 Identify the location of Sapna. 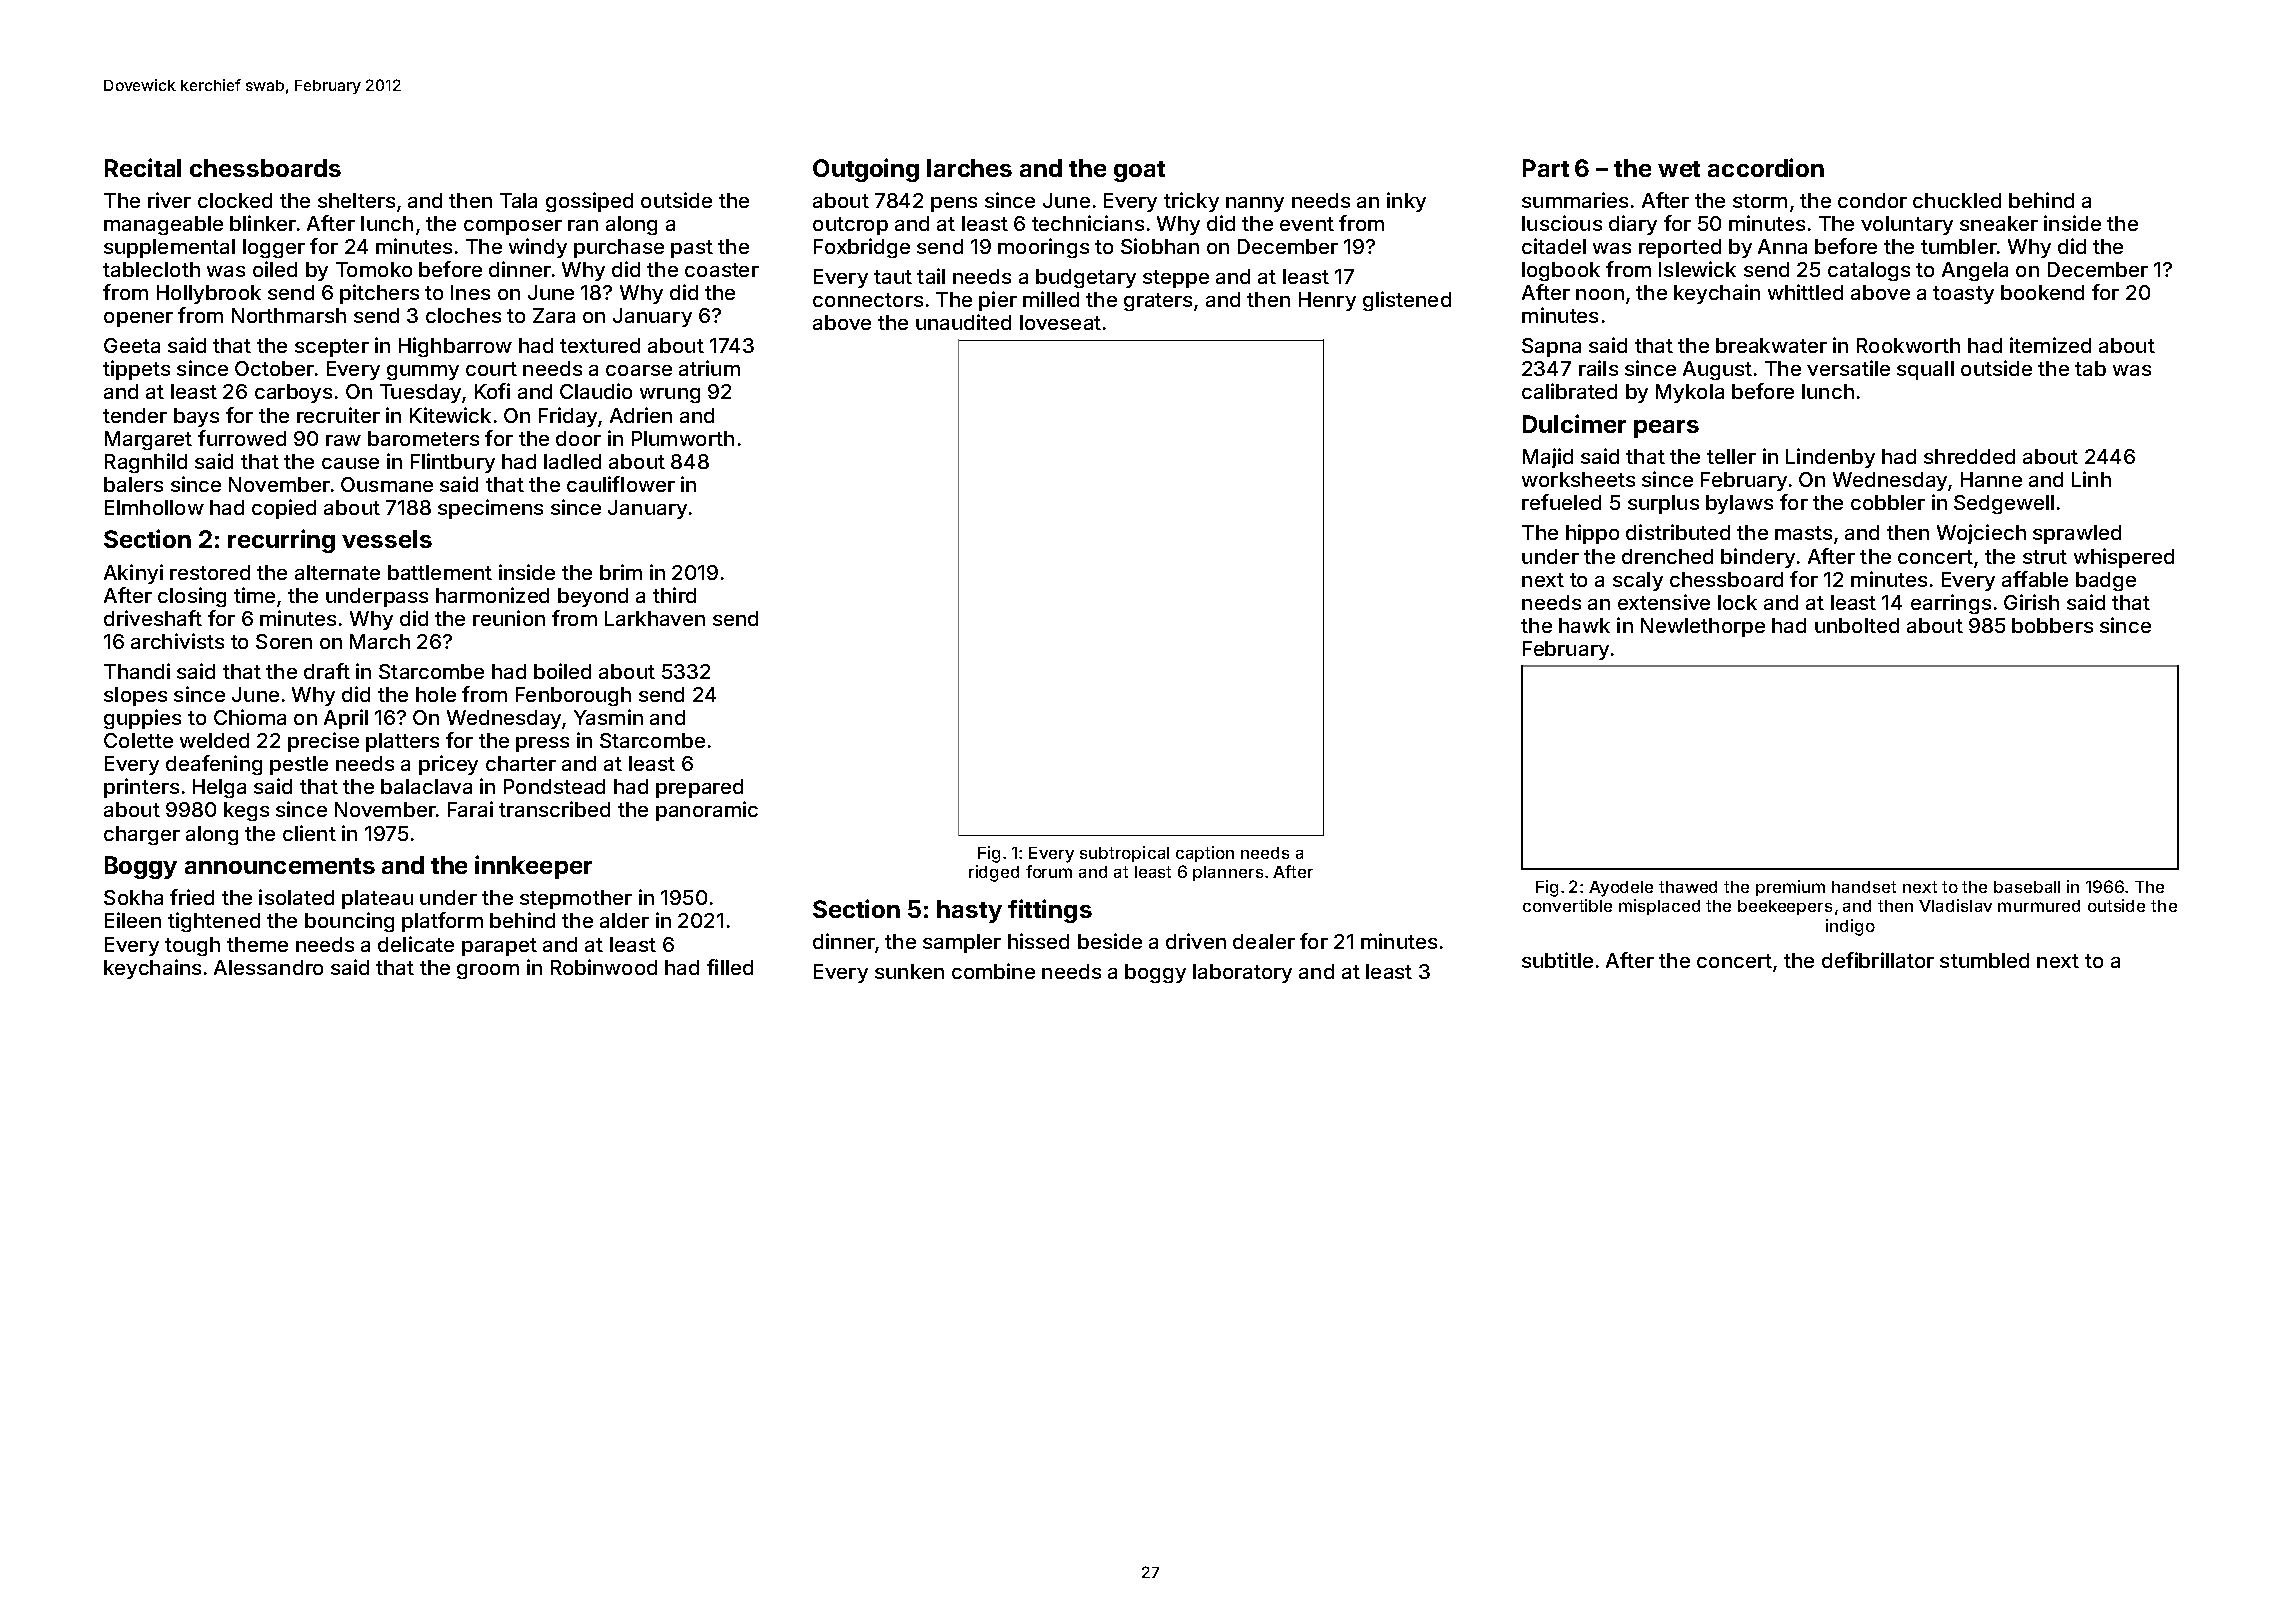
(1551, 347).
